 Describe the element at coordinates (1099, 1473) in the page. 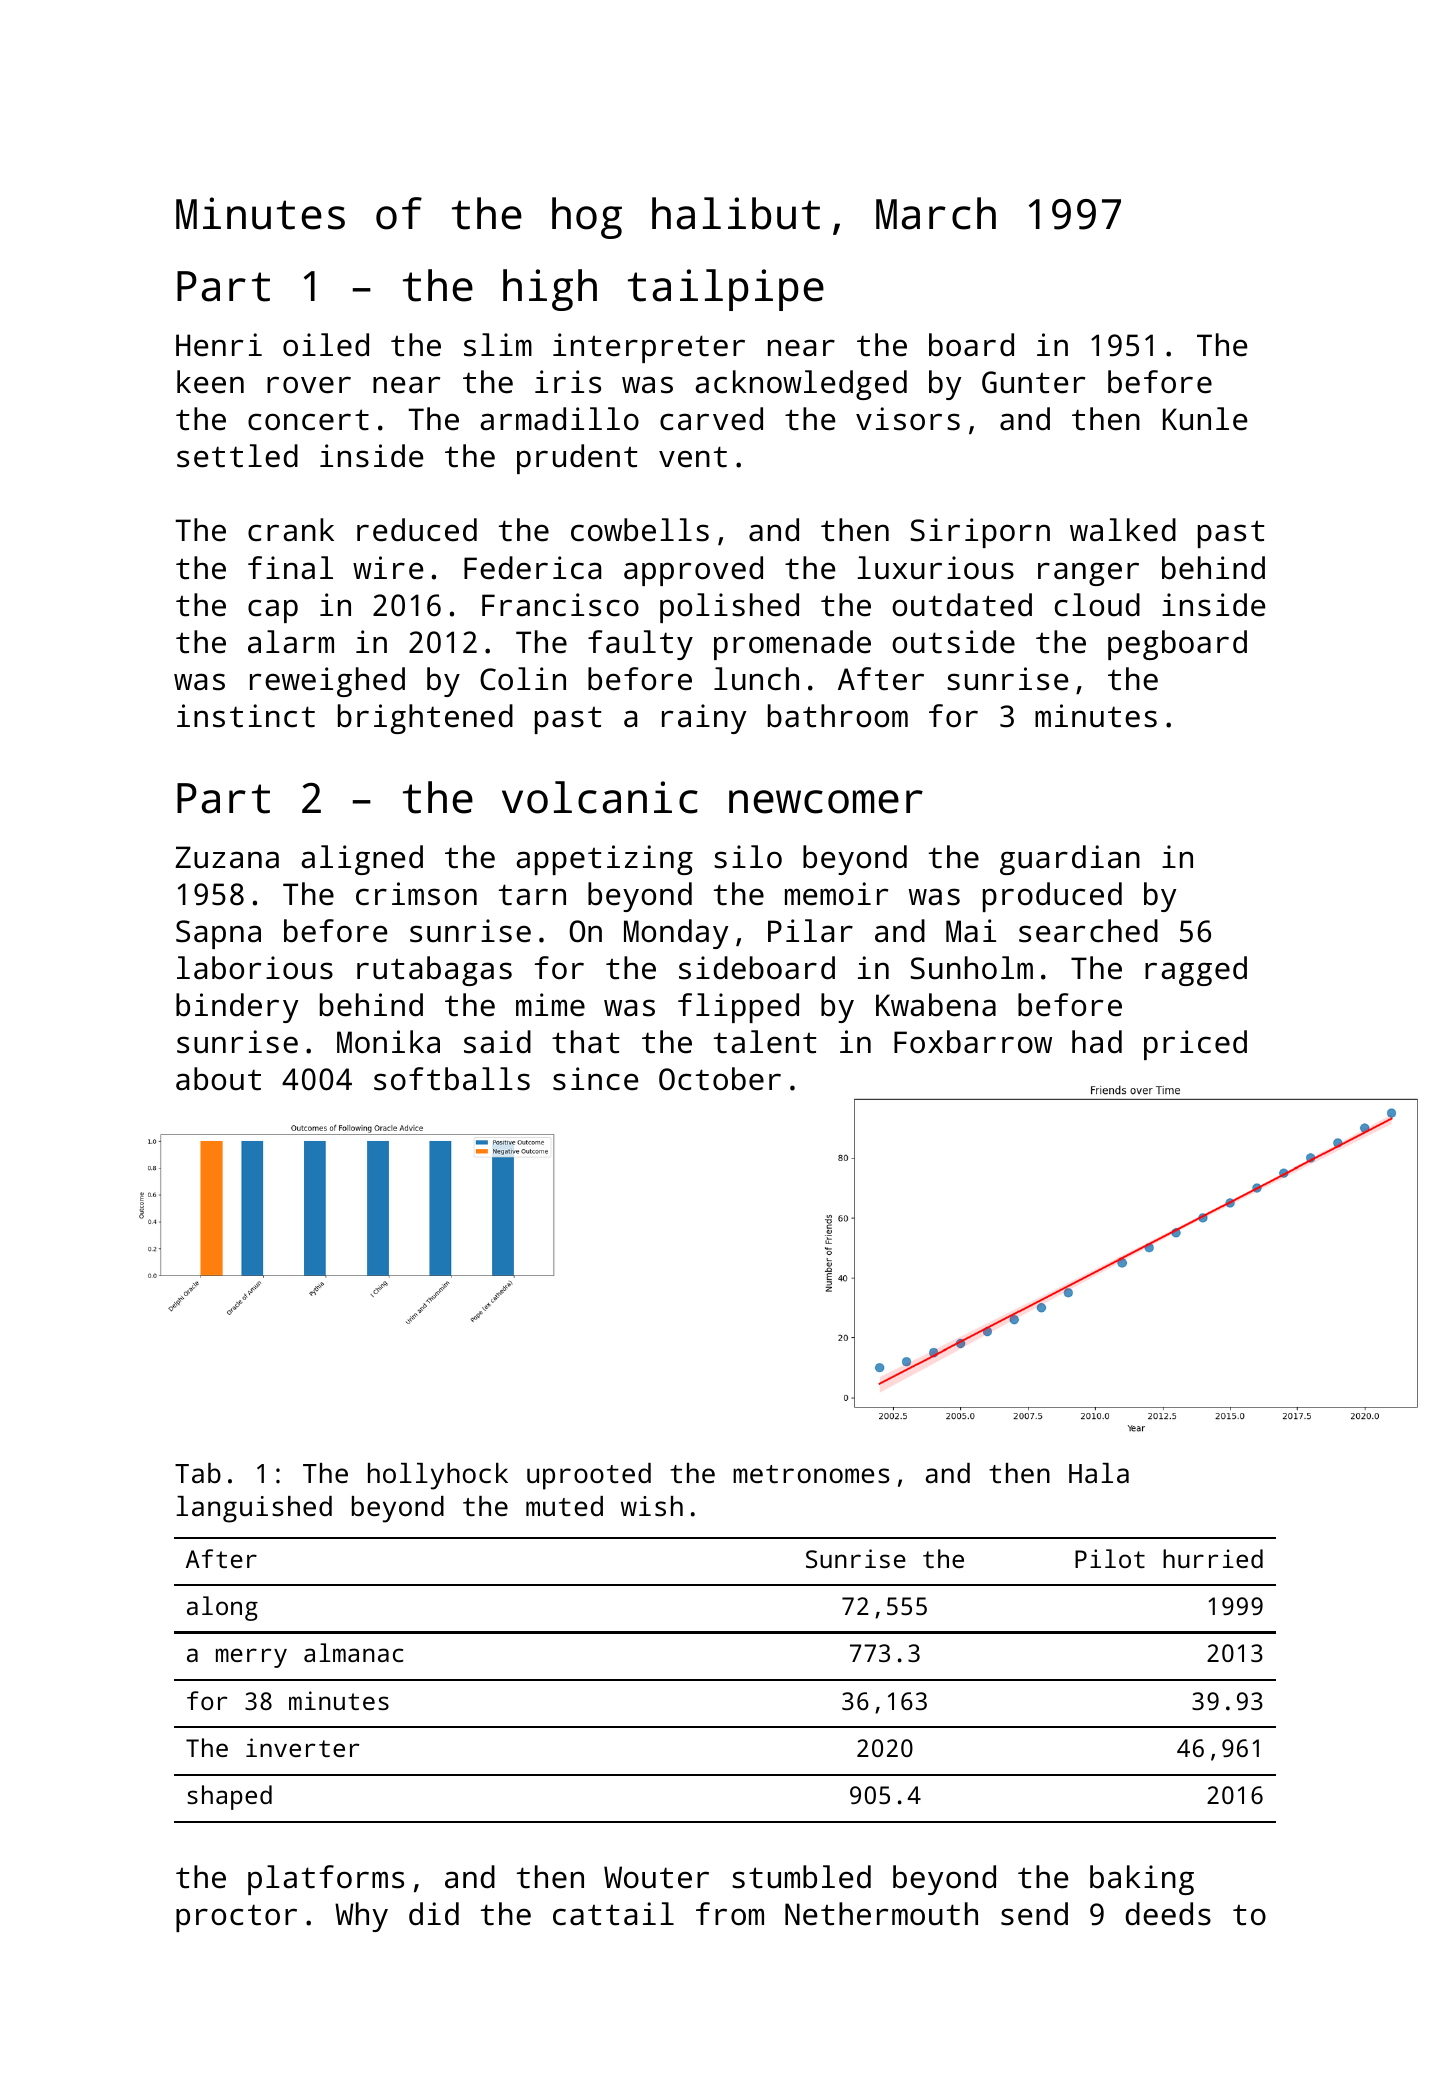

I see `Hala` at that location.
